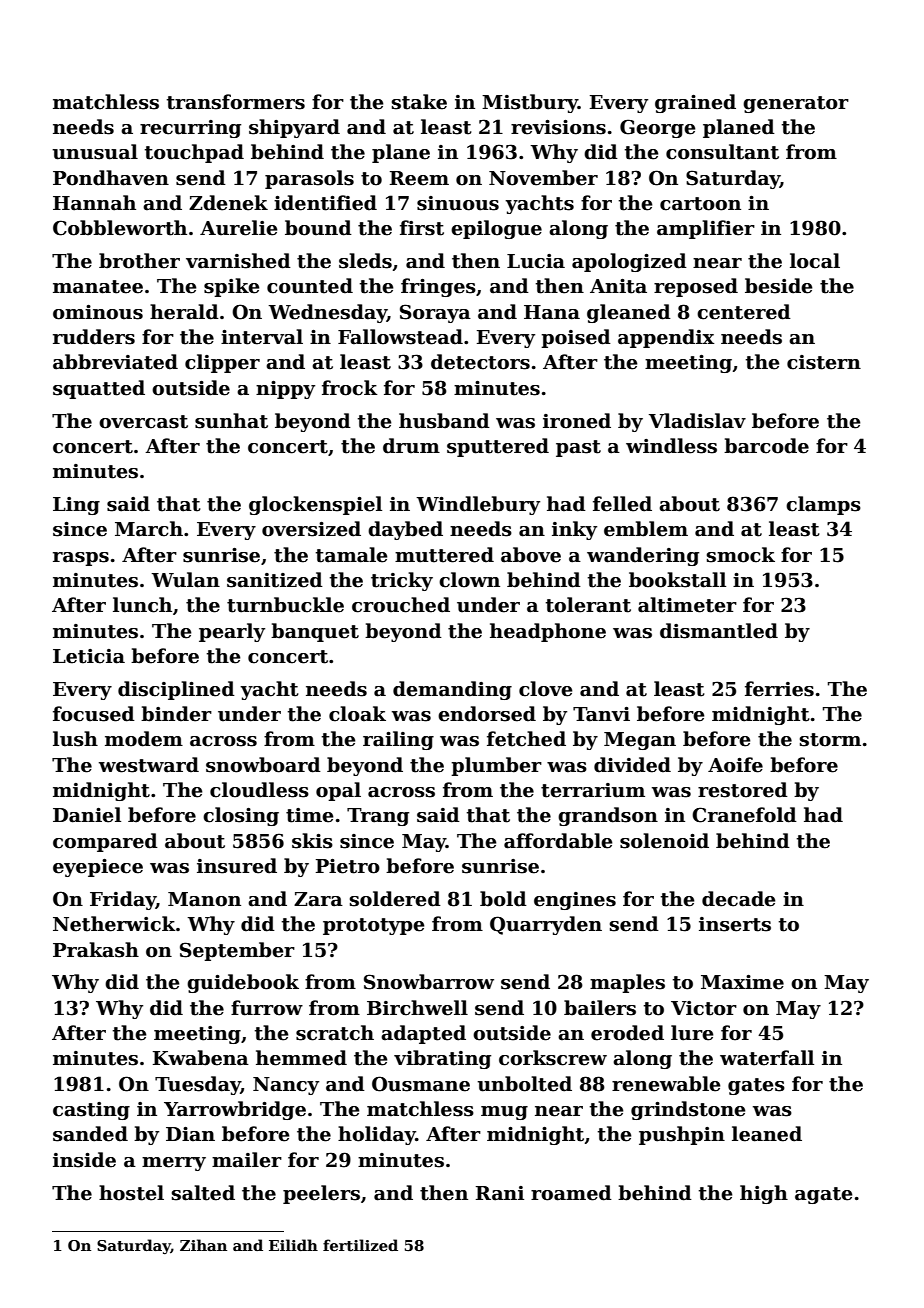 This screenshot has height=1308, width=924. I want to click on waterfall, so click(767, 1058).
